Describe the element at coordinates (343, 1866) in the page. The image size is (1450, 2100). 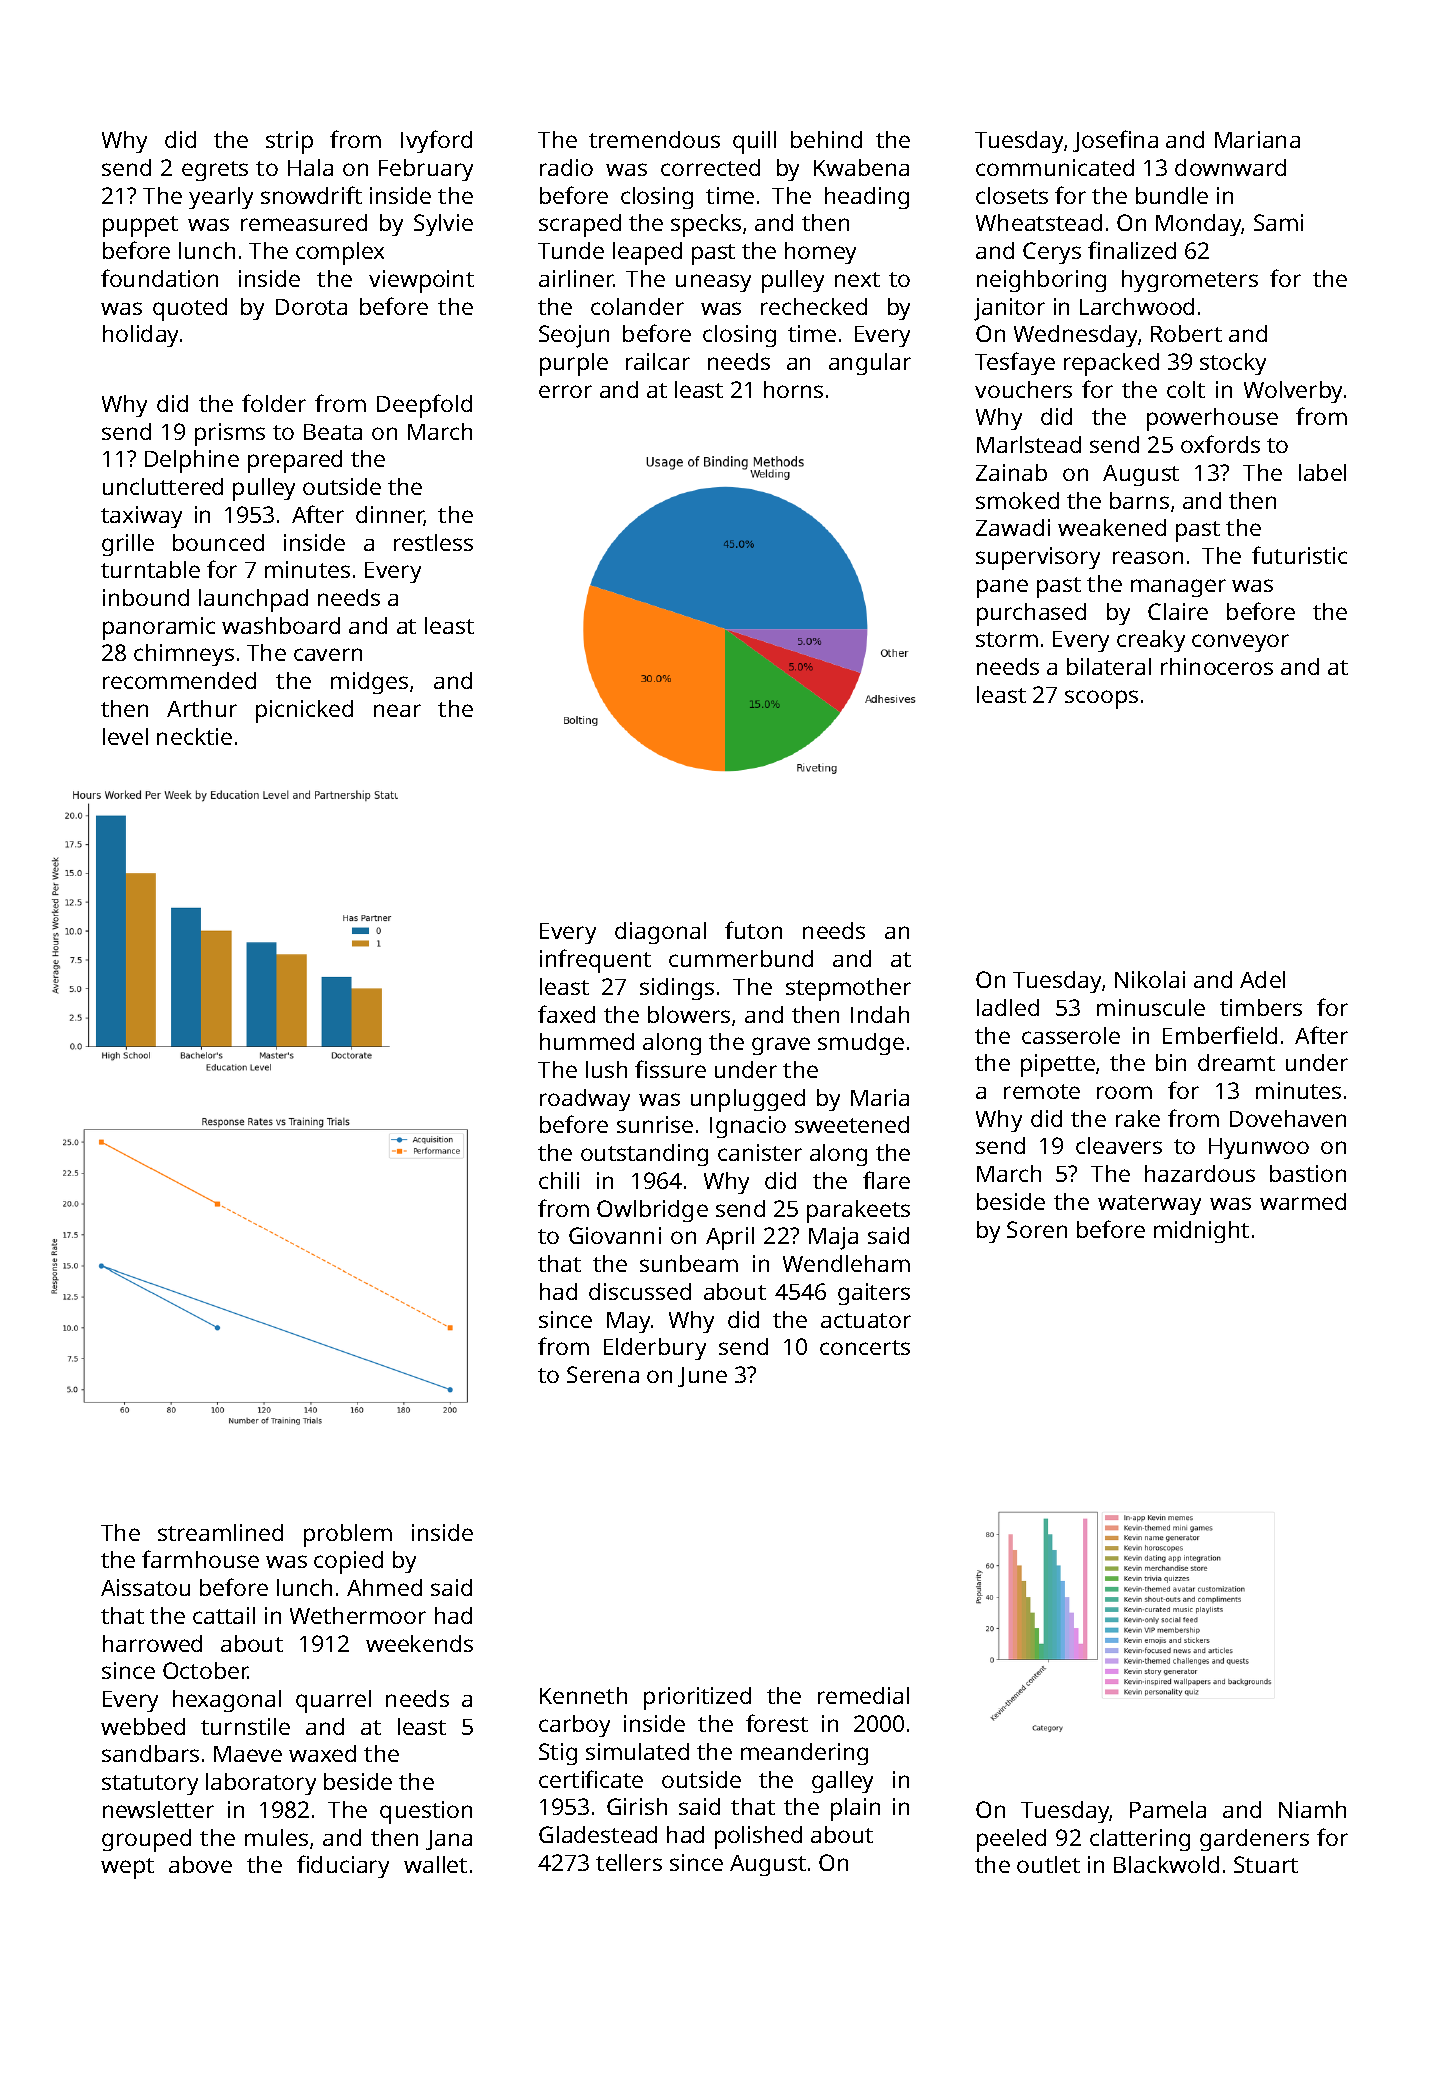
I see `fiduciary` at that location.
